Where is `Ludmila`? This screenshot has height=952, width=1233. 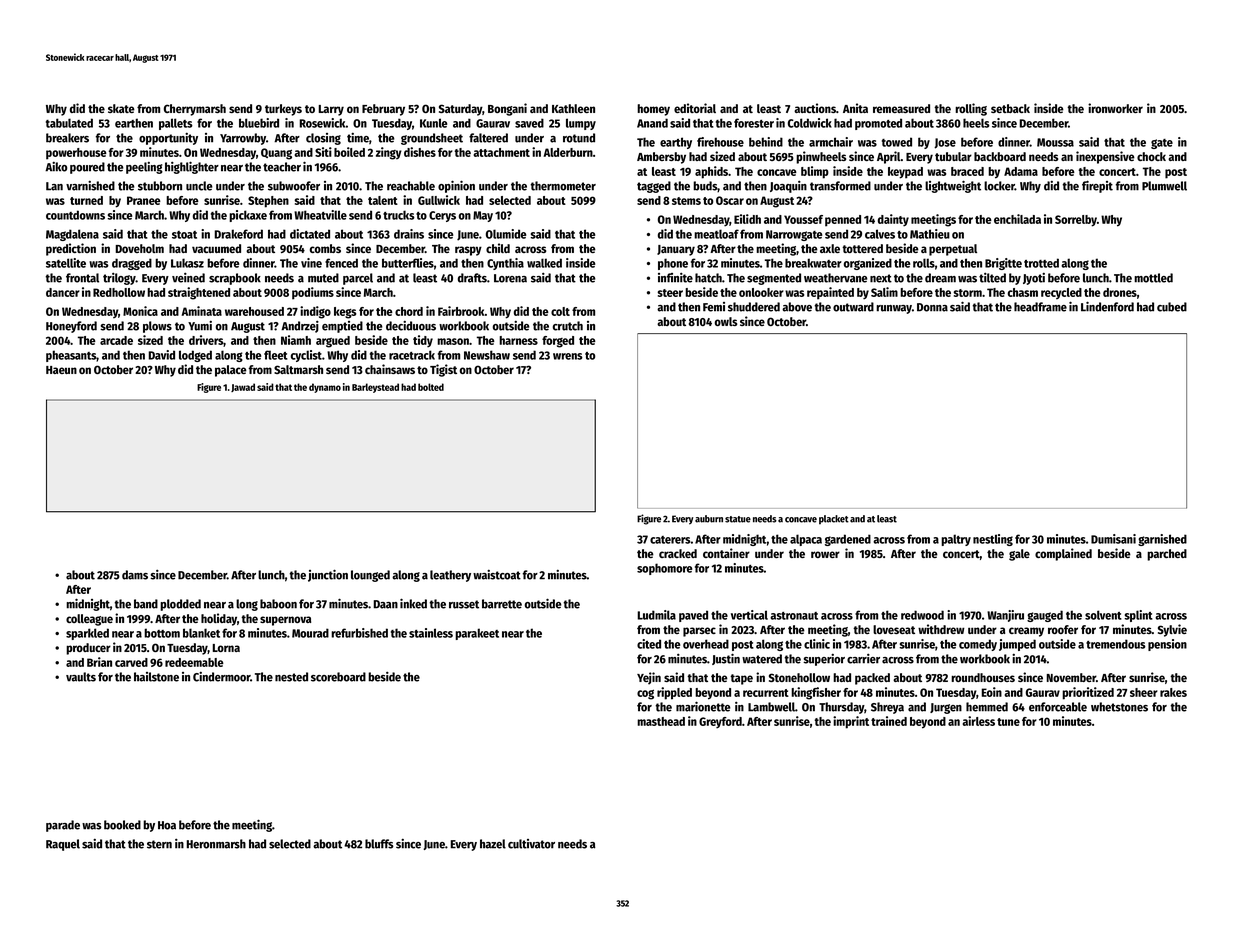
Ludmila is located at coordinates (656, 615).
